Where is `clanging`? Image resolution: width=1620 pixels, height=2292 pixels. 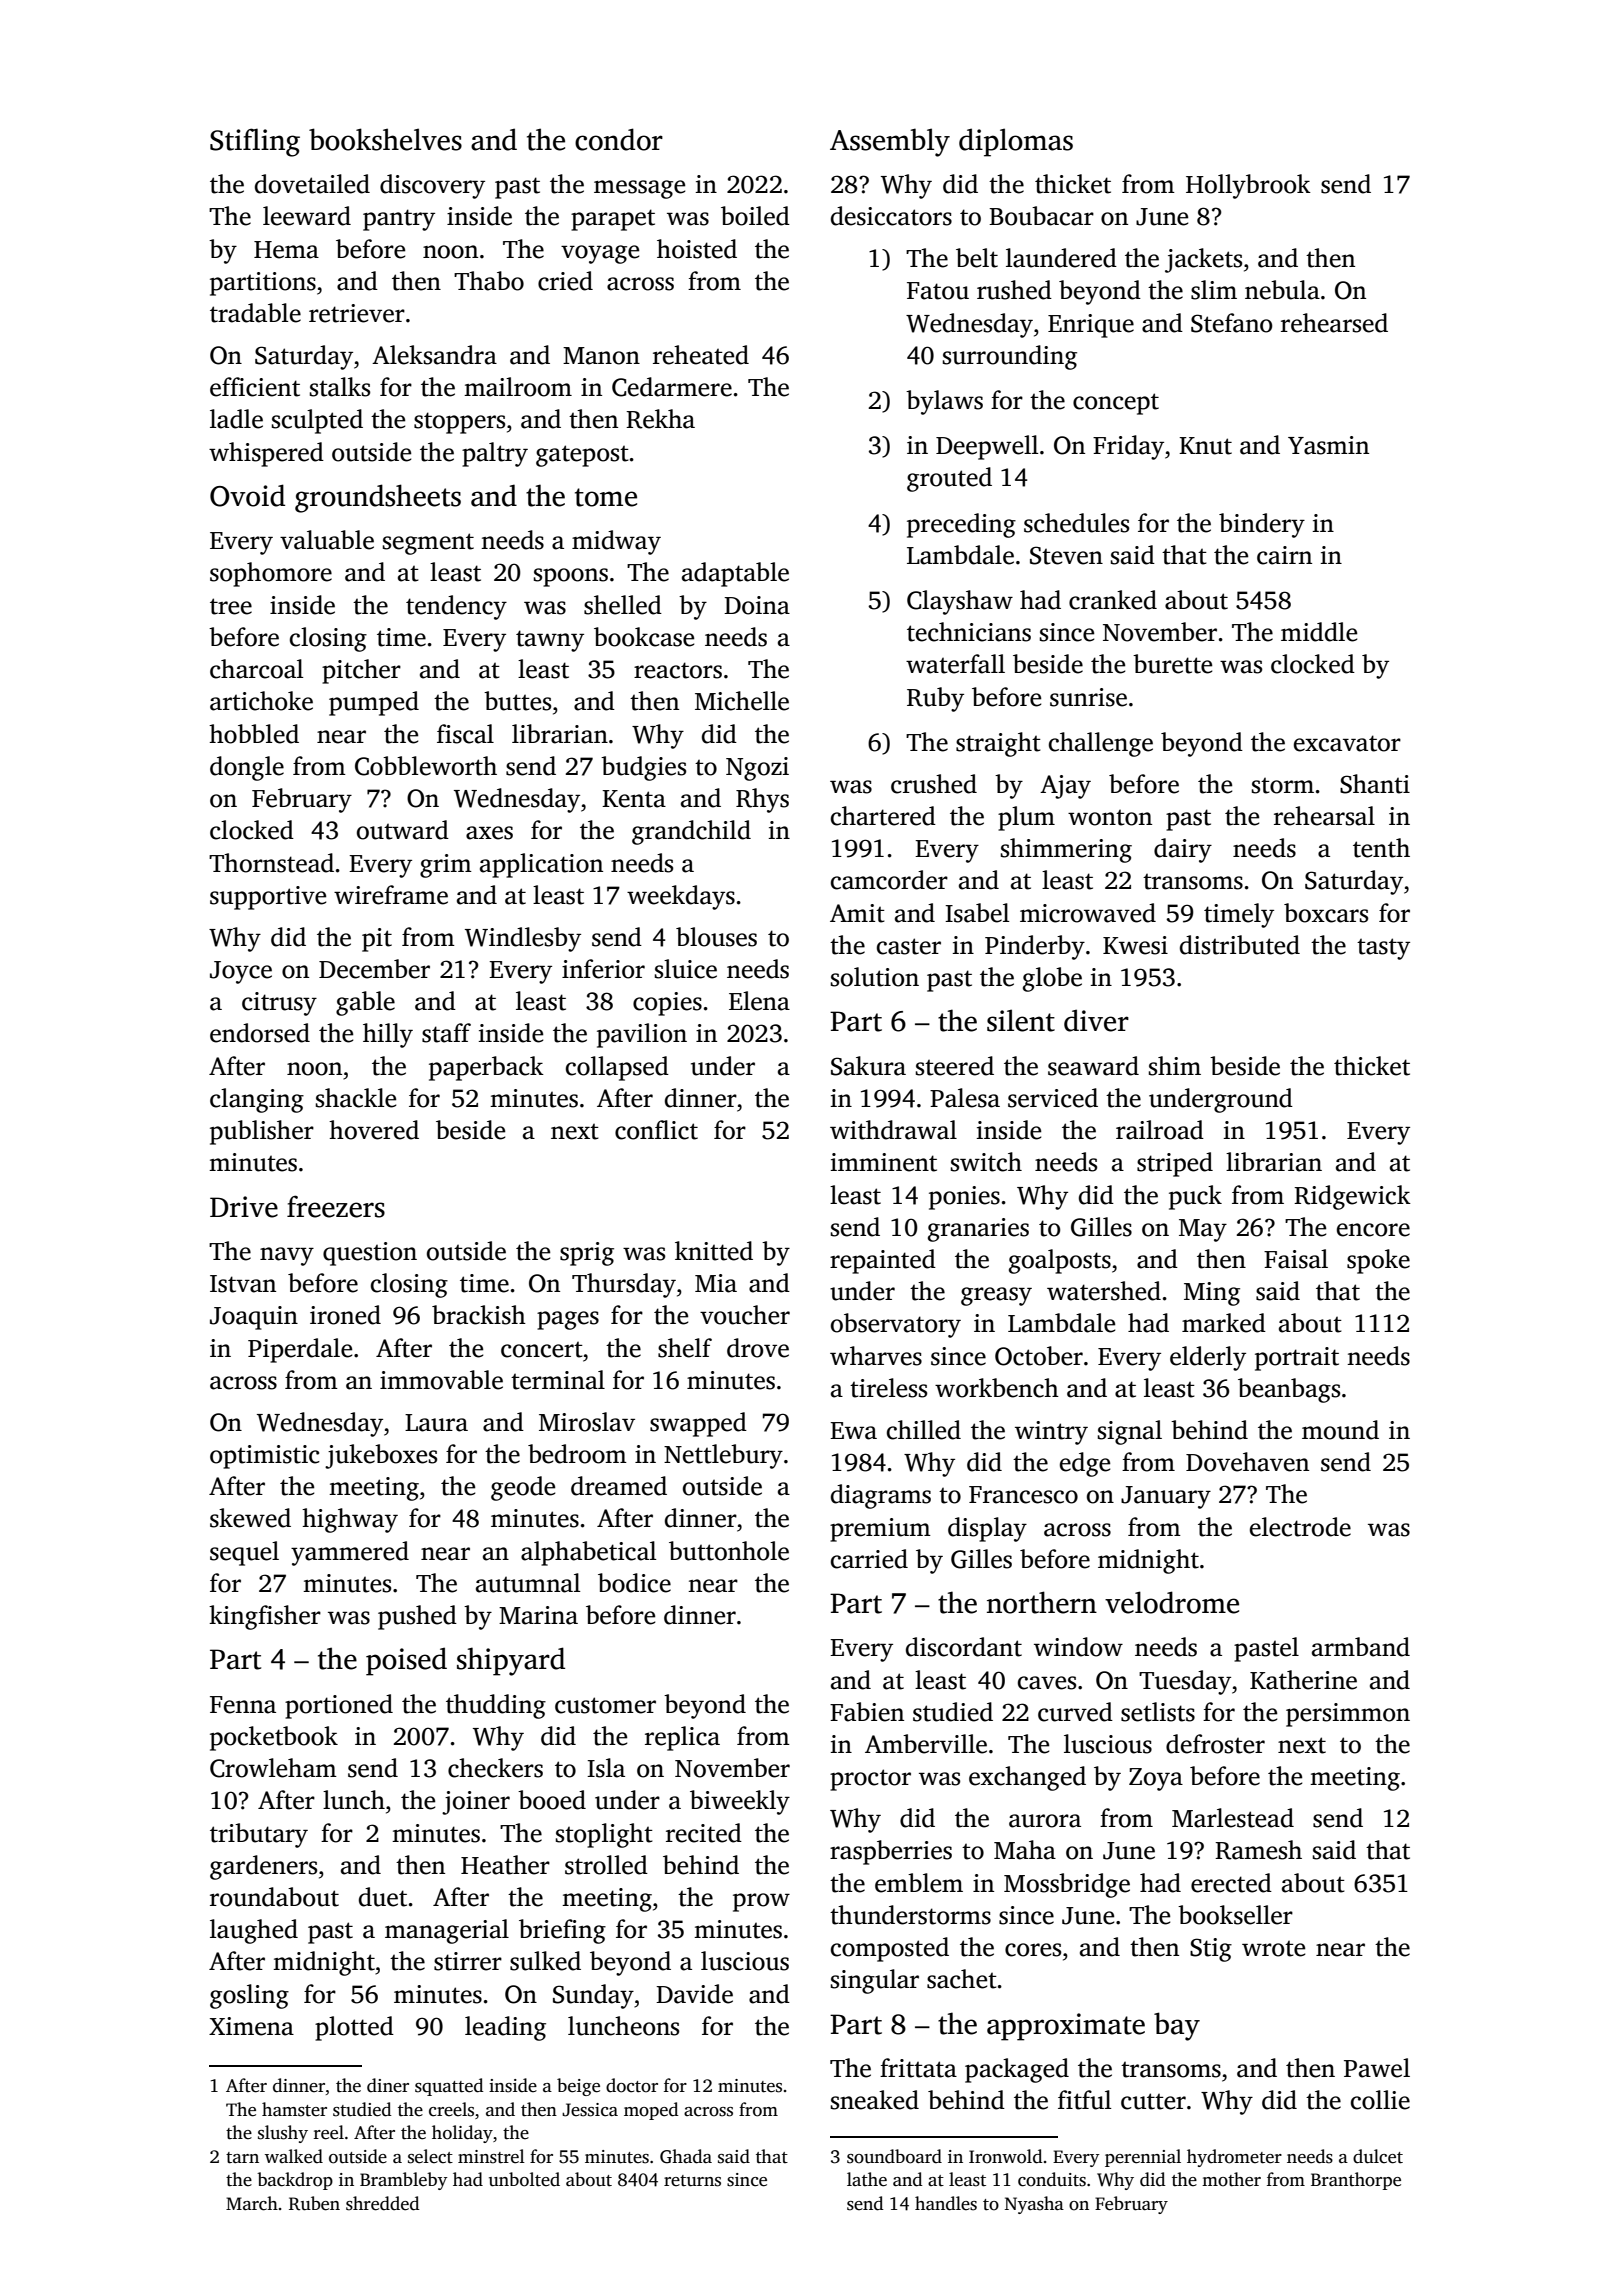 clanging is located at coordinates (257, 1100).
